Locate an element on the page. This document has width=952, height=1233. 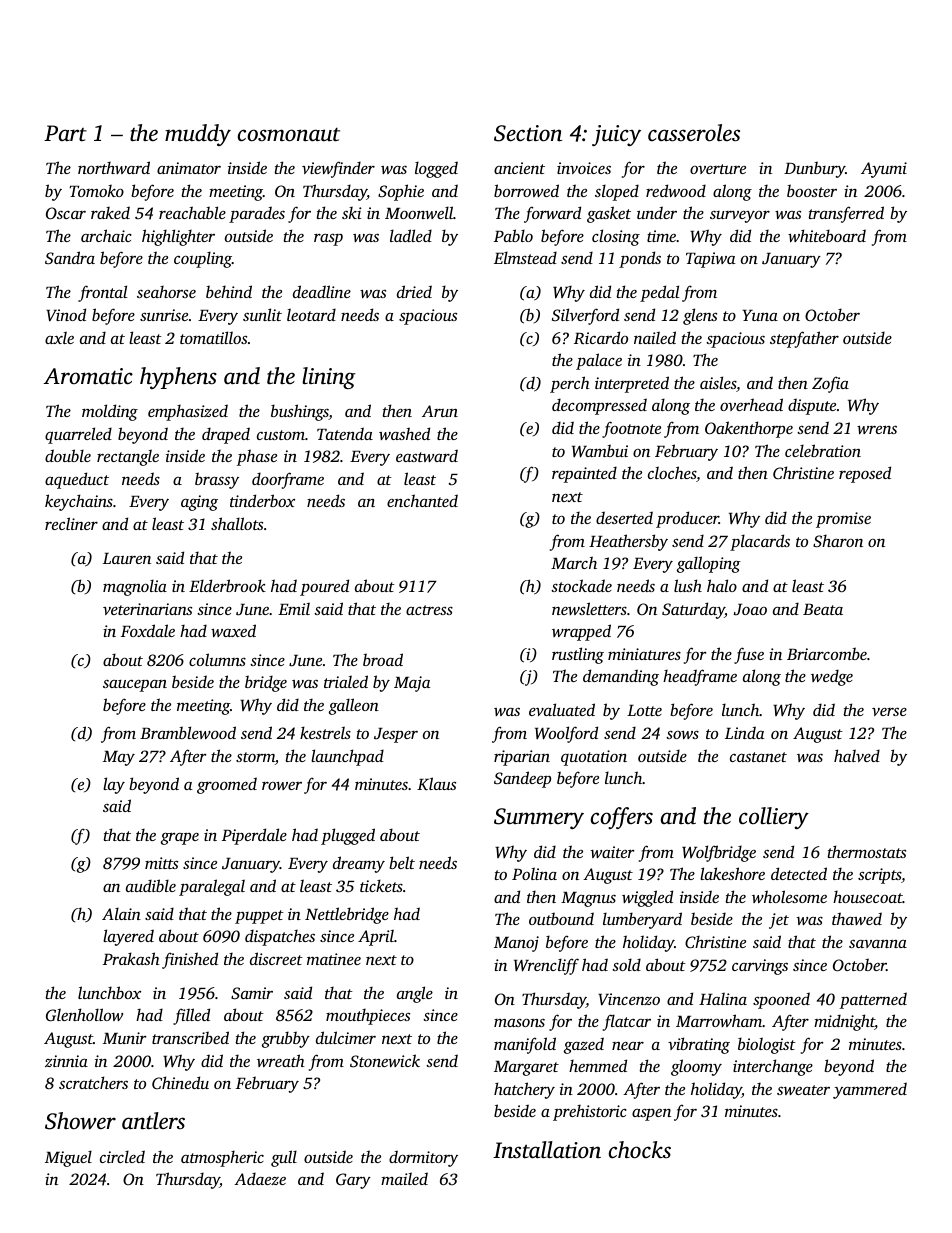
carvings is located at coordinates (760, 967).
